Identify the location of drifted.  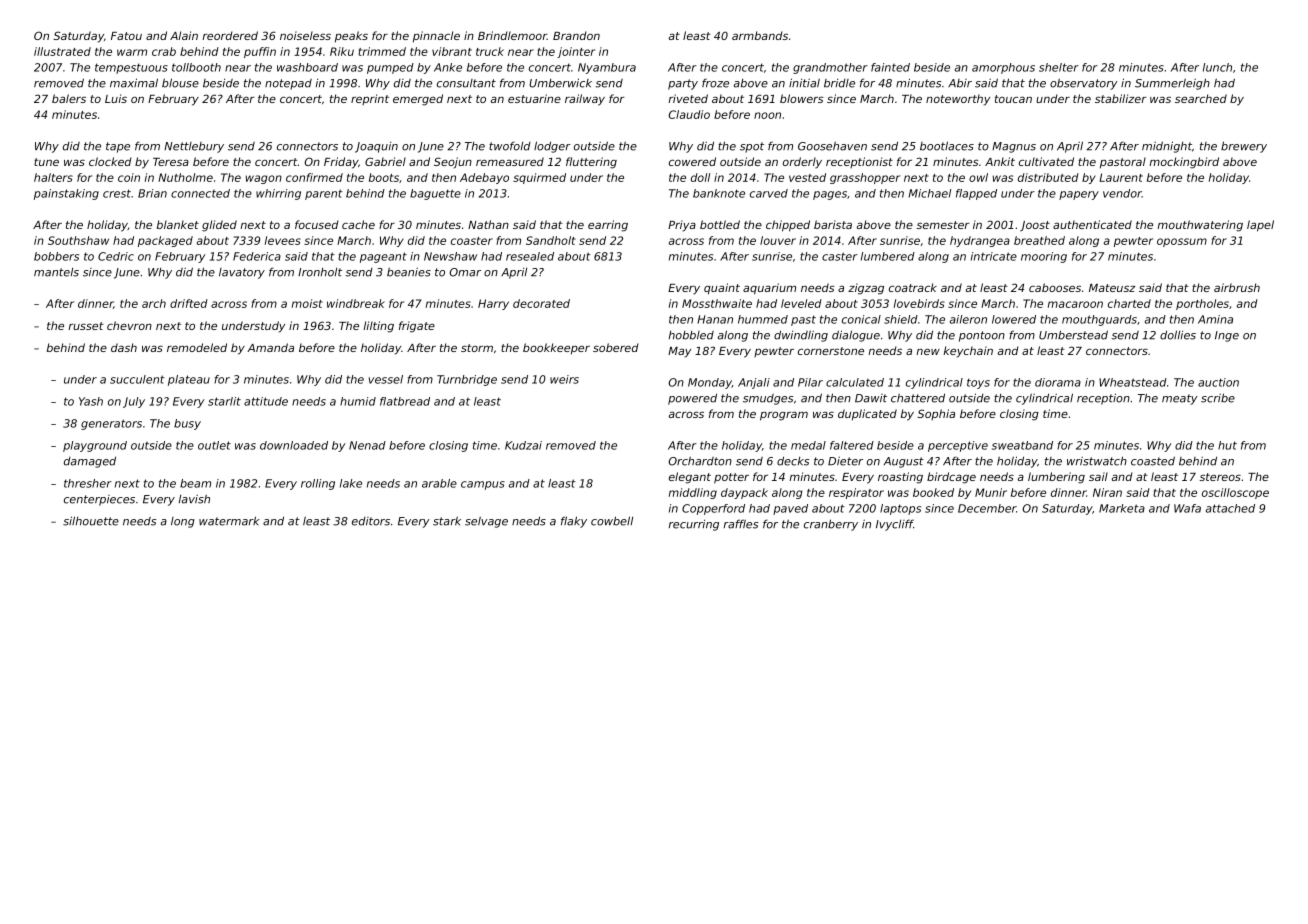
(189, 303).
